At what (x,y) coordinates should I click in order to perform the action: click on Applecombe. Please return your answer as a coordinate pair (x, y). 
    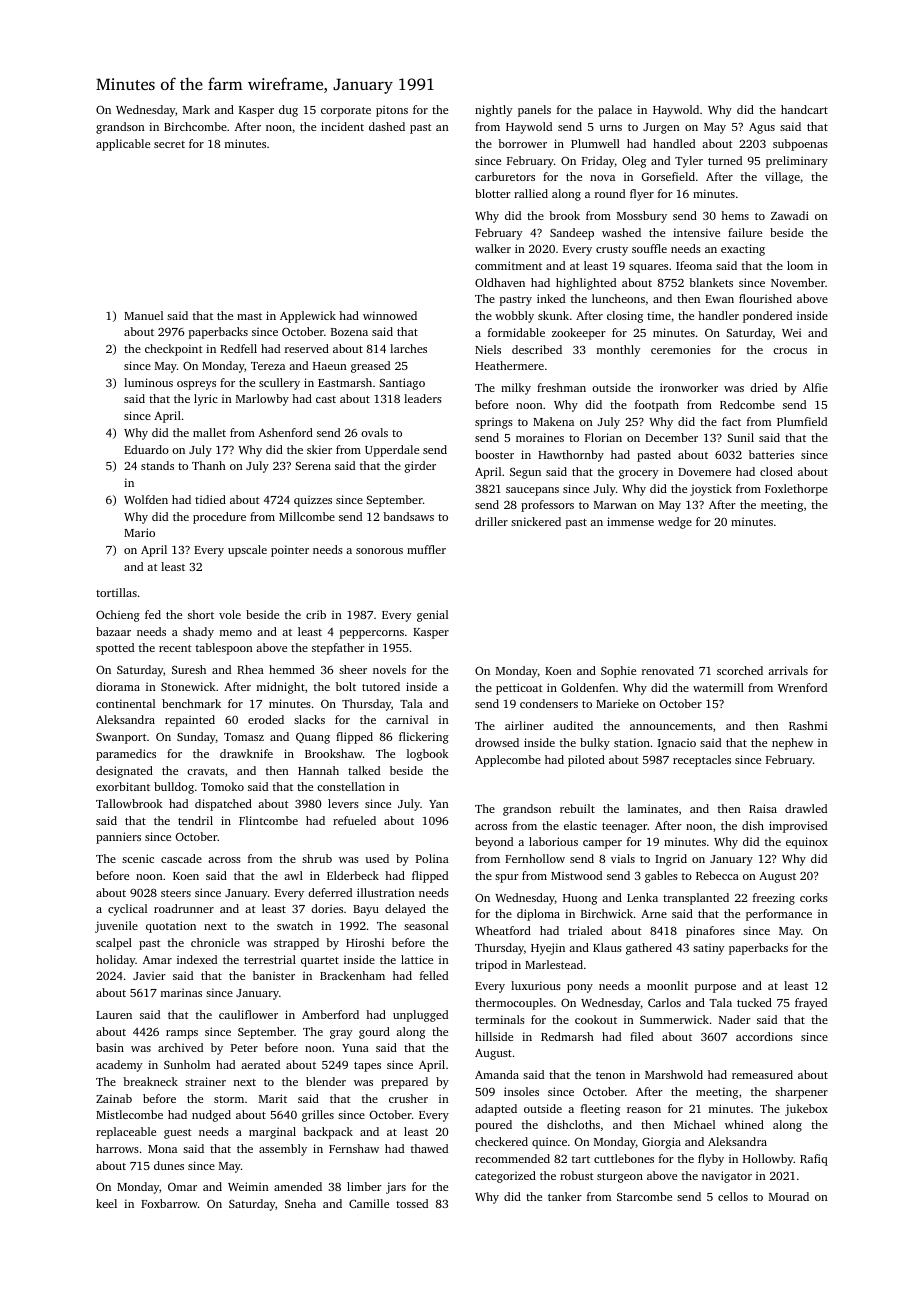
    Looking at the image, I should click on (508, 761).
